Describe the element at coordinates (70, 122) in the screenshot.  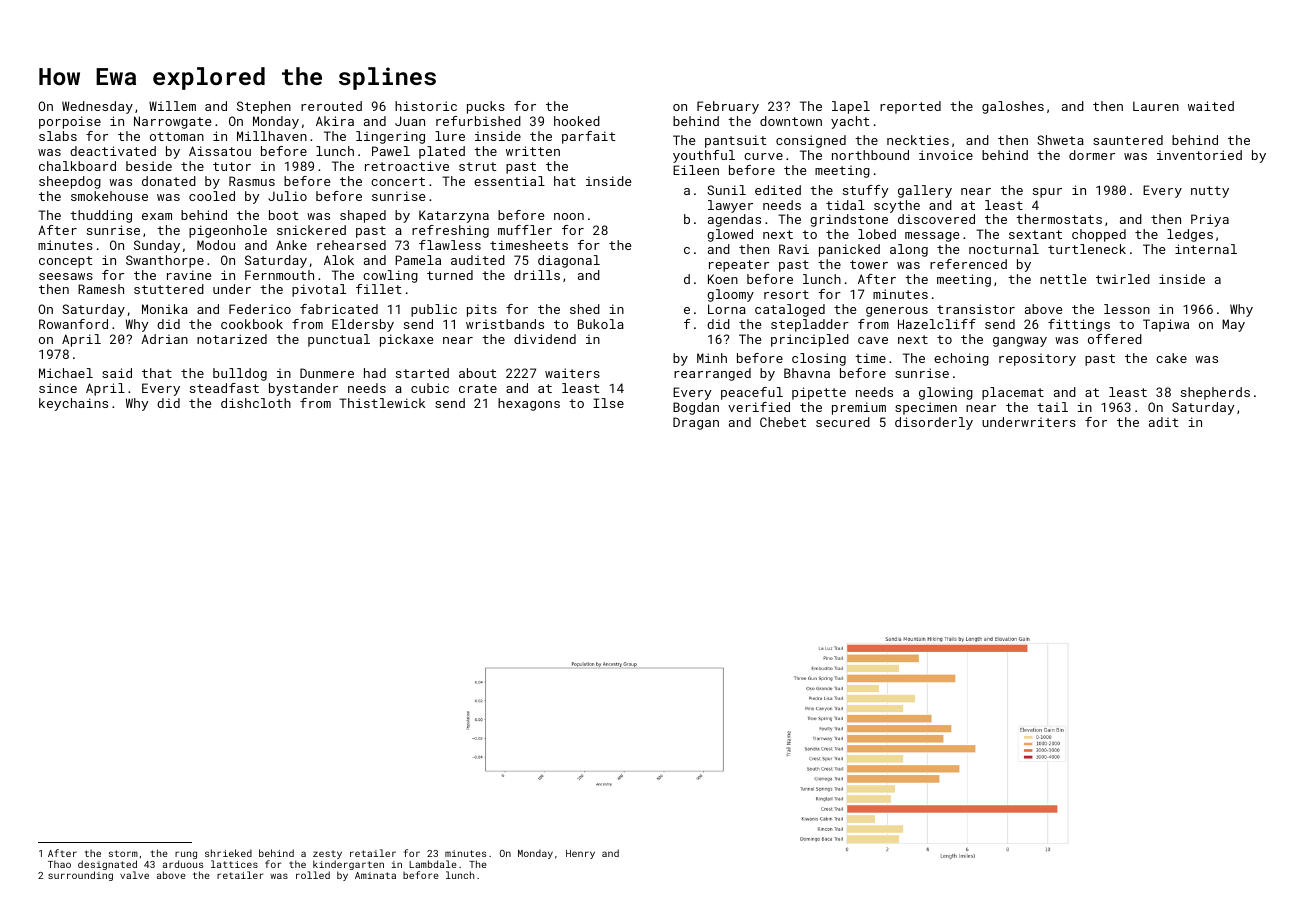
I see `porpoise` at that location.
